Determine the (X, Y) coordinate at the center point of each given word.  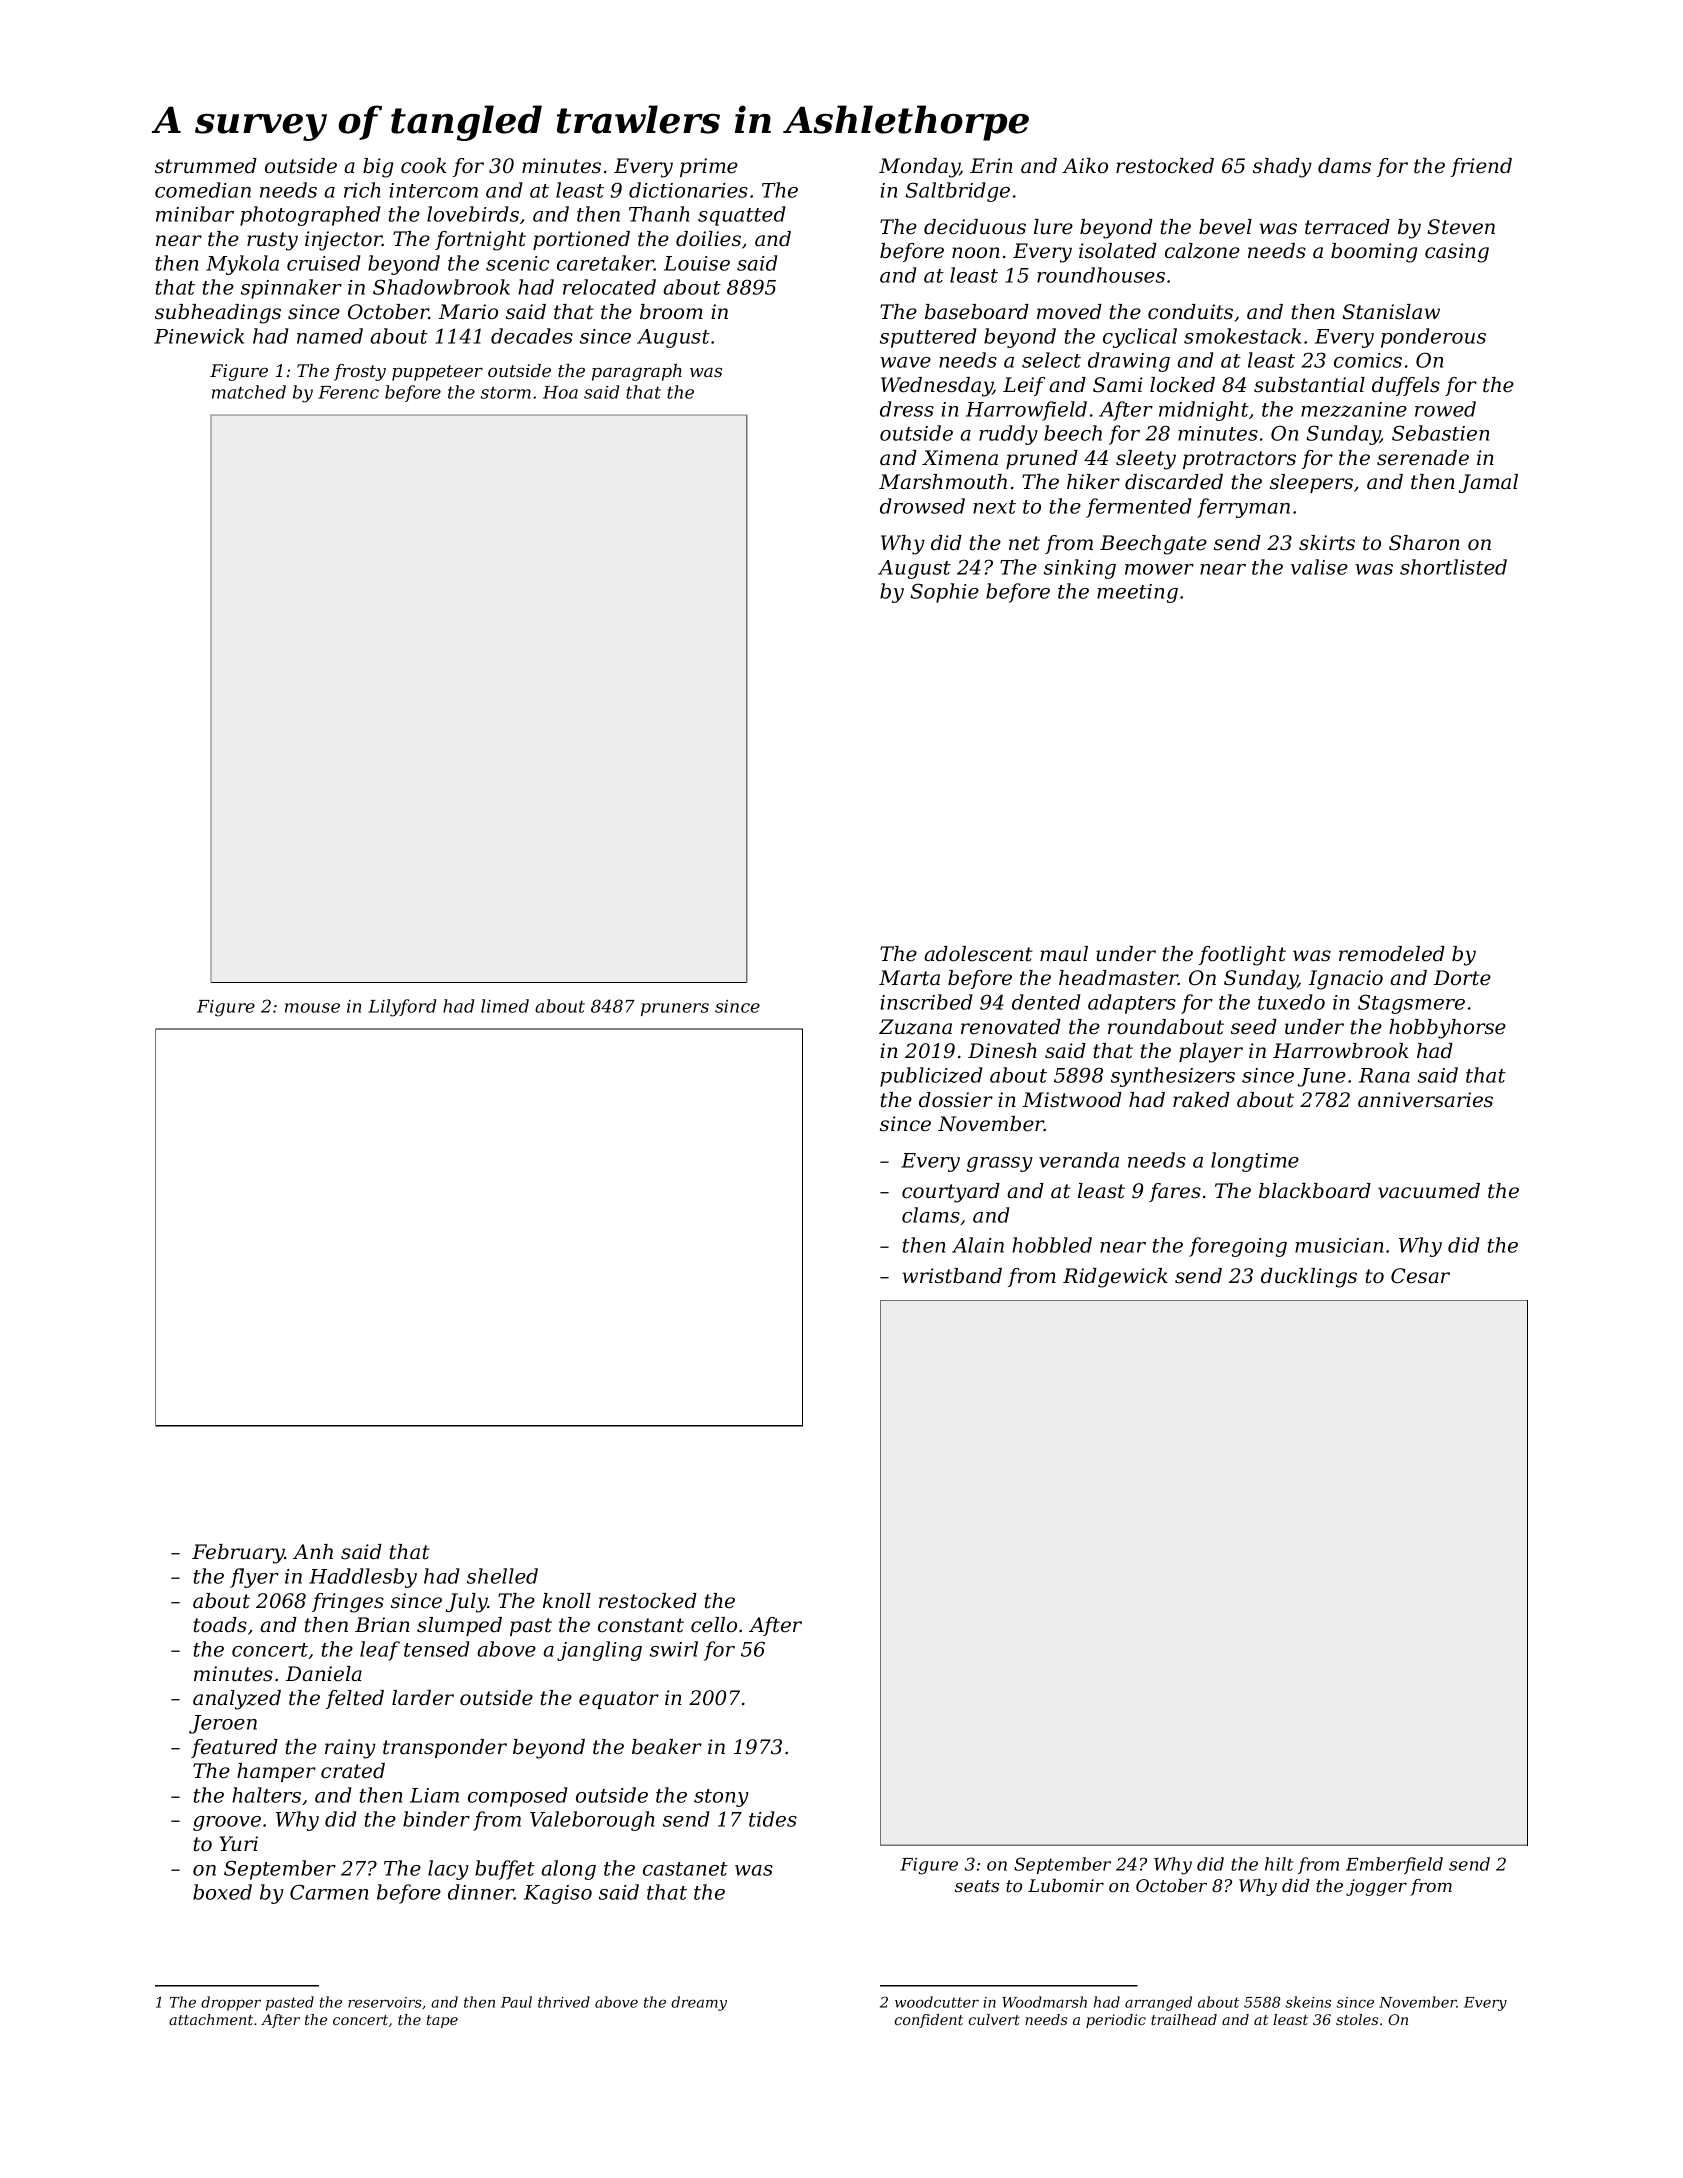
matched (249, 392)
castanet (685, 1869)
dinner (481, 1892)
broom (671, 311)
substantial (1309, 385)
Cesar (1420, 1276)
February (238, 1554)
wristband (952, 1276)
